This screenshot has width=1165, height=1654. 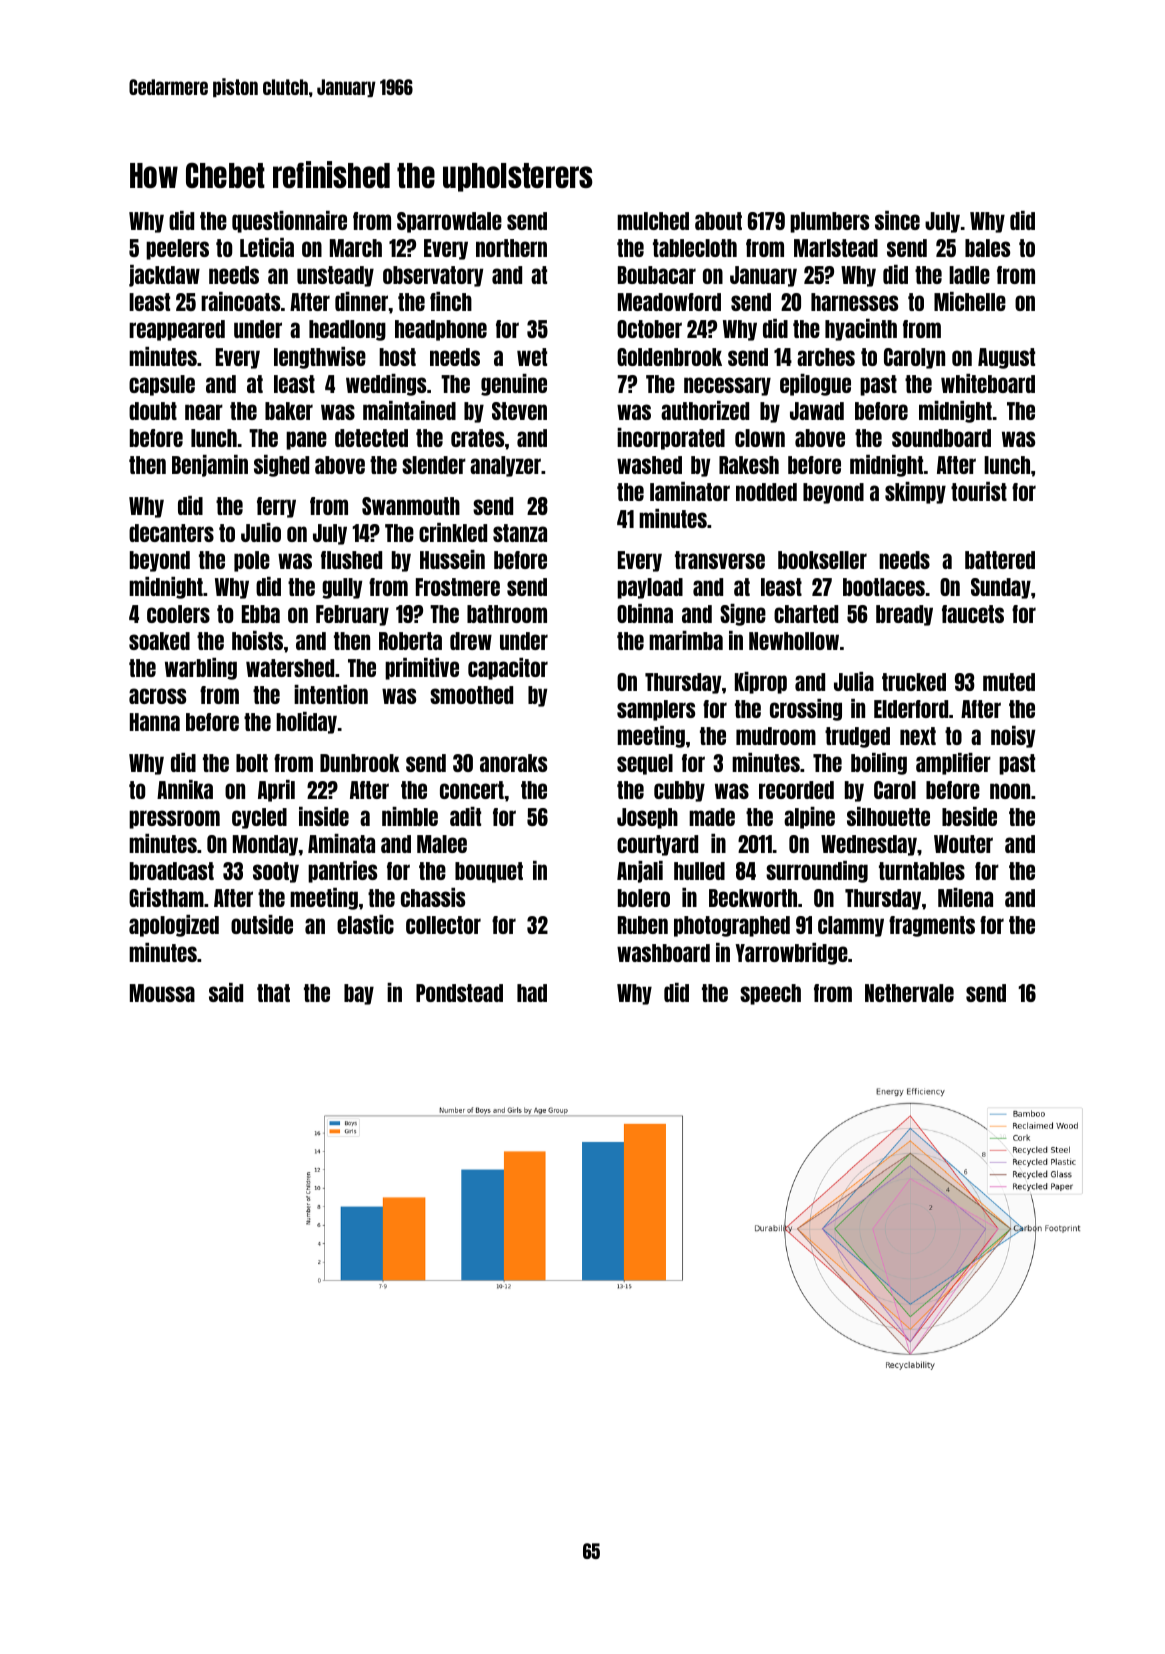 I want to click on Kiprop, so click(x=761, y=683).
